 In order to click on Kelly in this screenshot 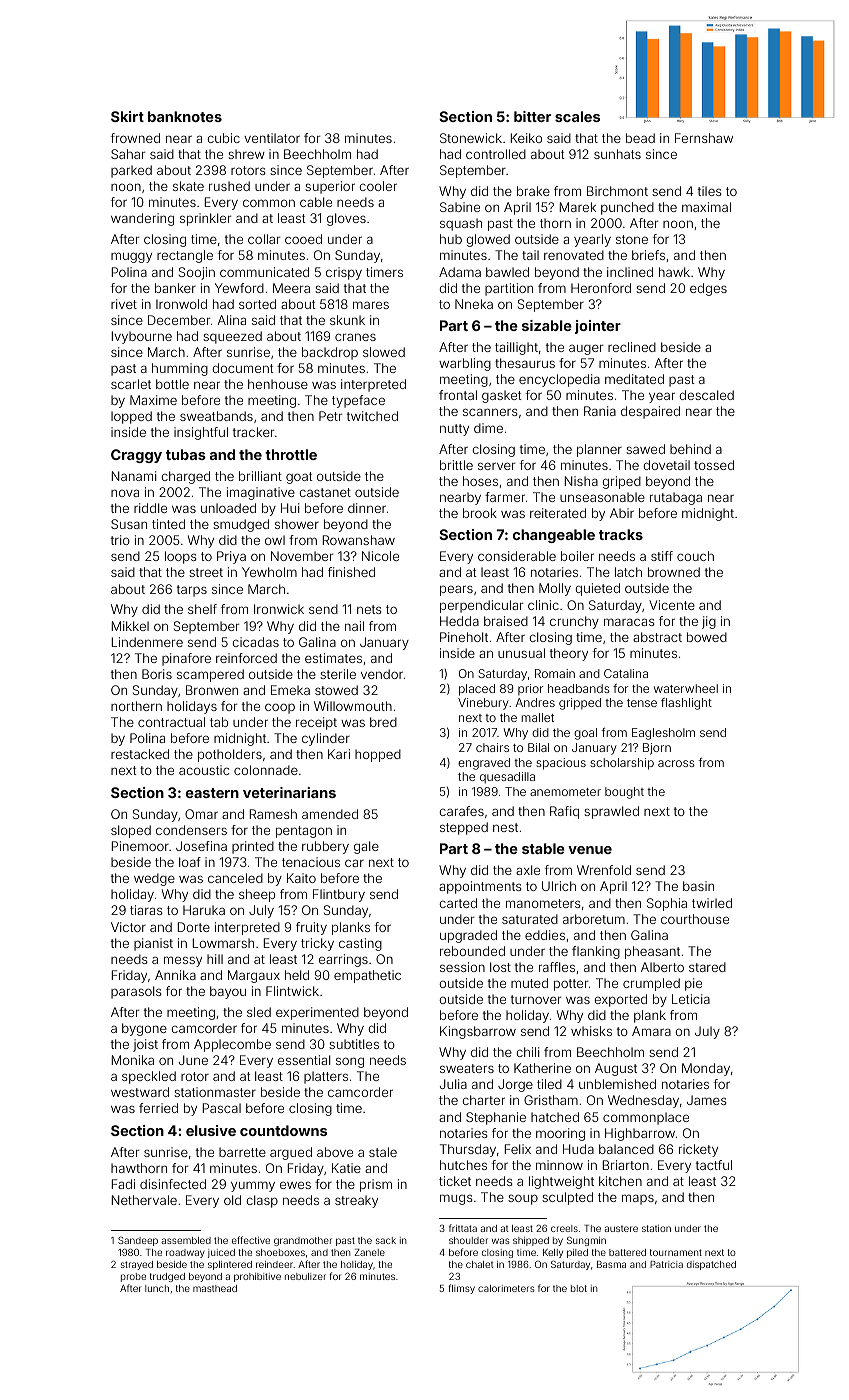, I will do `click(553, 1253)`.
